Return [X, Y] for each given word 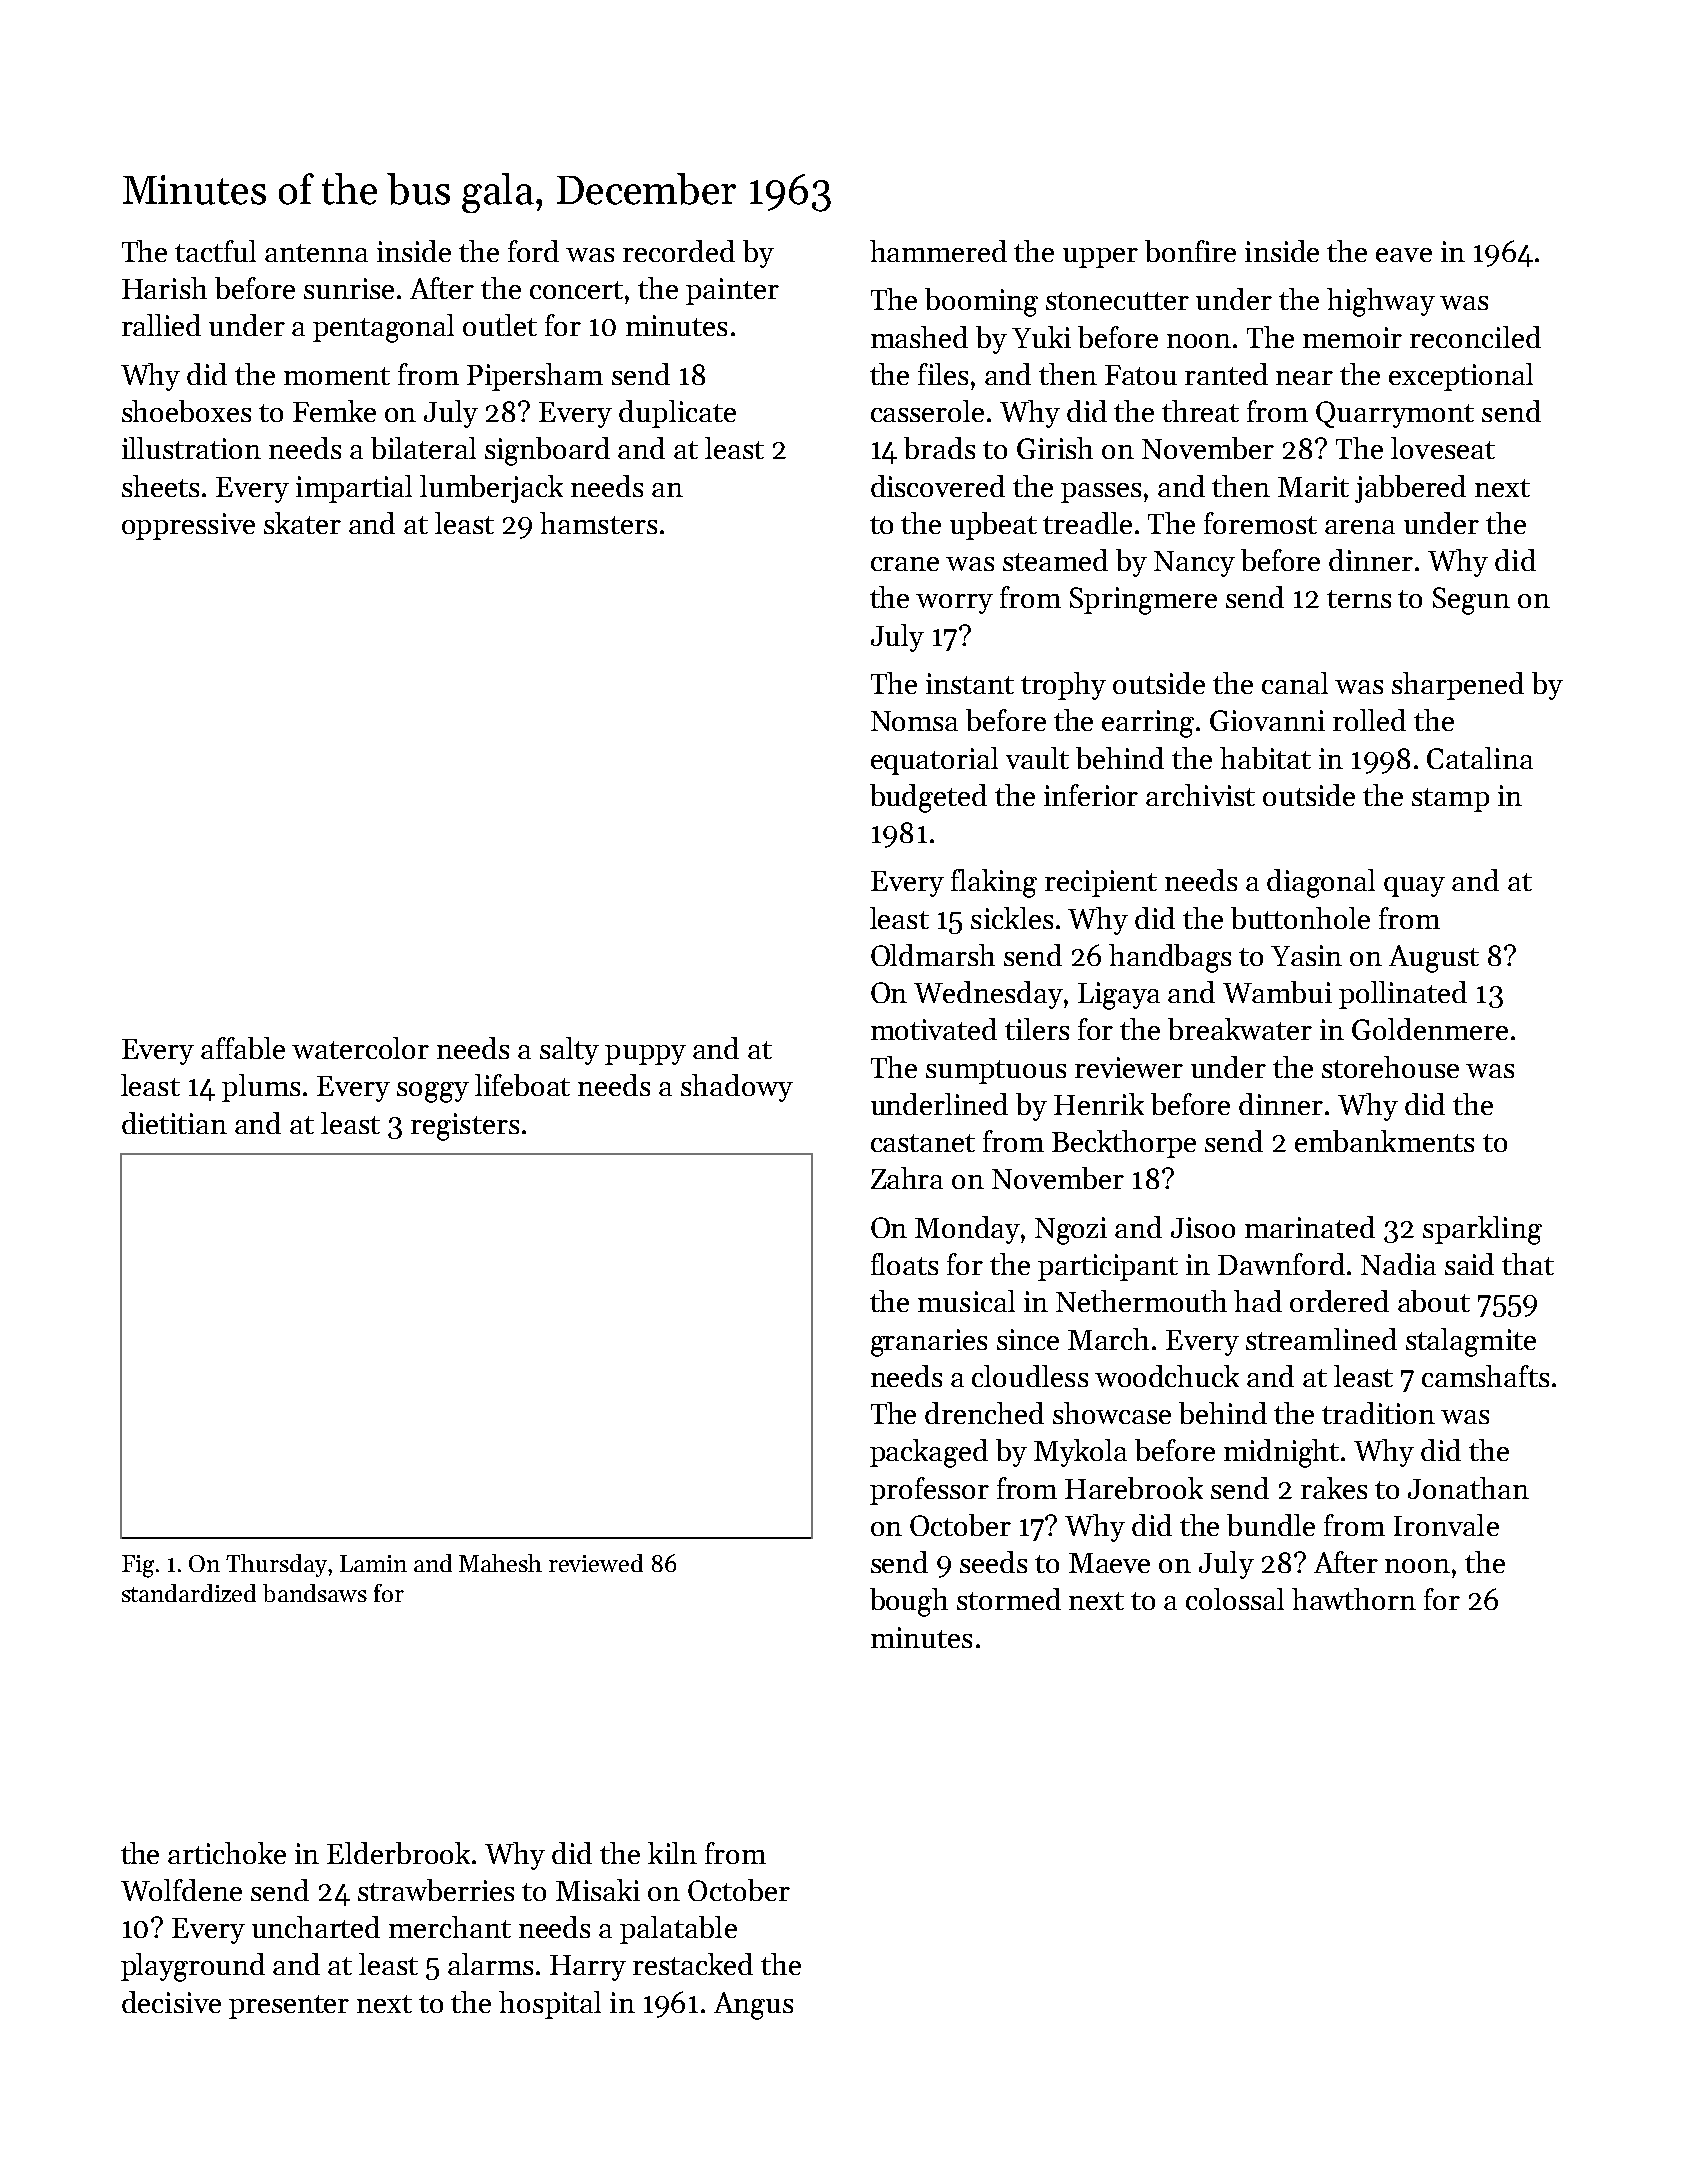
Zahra [907, 1178]
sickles [1012, 918]
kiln [672, 1853]
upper [1100, 258]
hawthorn [1354, 1599]
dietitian [174, 1123]
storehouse [1390, 1067]
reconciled [1475, 337]
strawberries [436, 1890]
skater [302, 523]
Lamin [373, 1563]
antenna [316, 253]
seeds [993, 1562]
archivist [1200, 795]
